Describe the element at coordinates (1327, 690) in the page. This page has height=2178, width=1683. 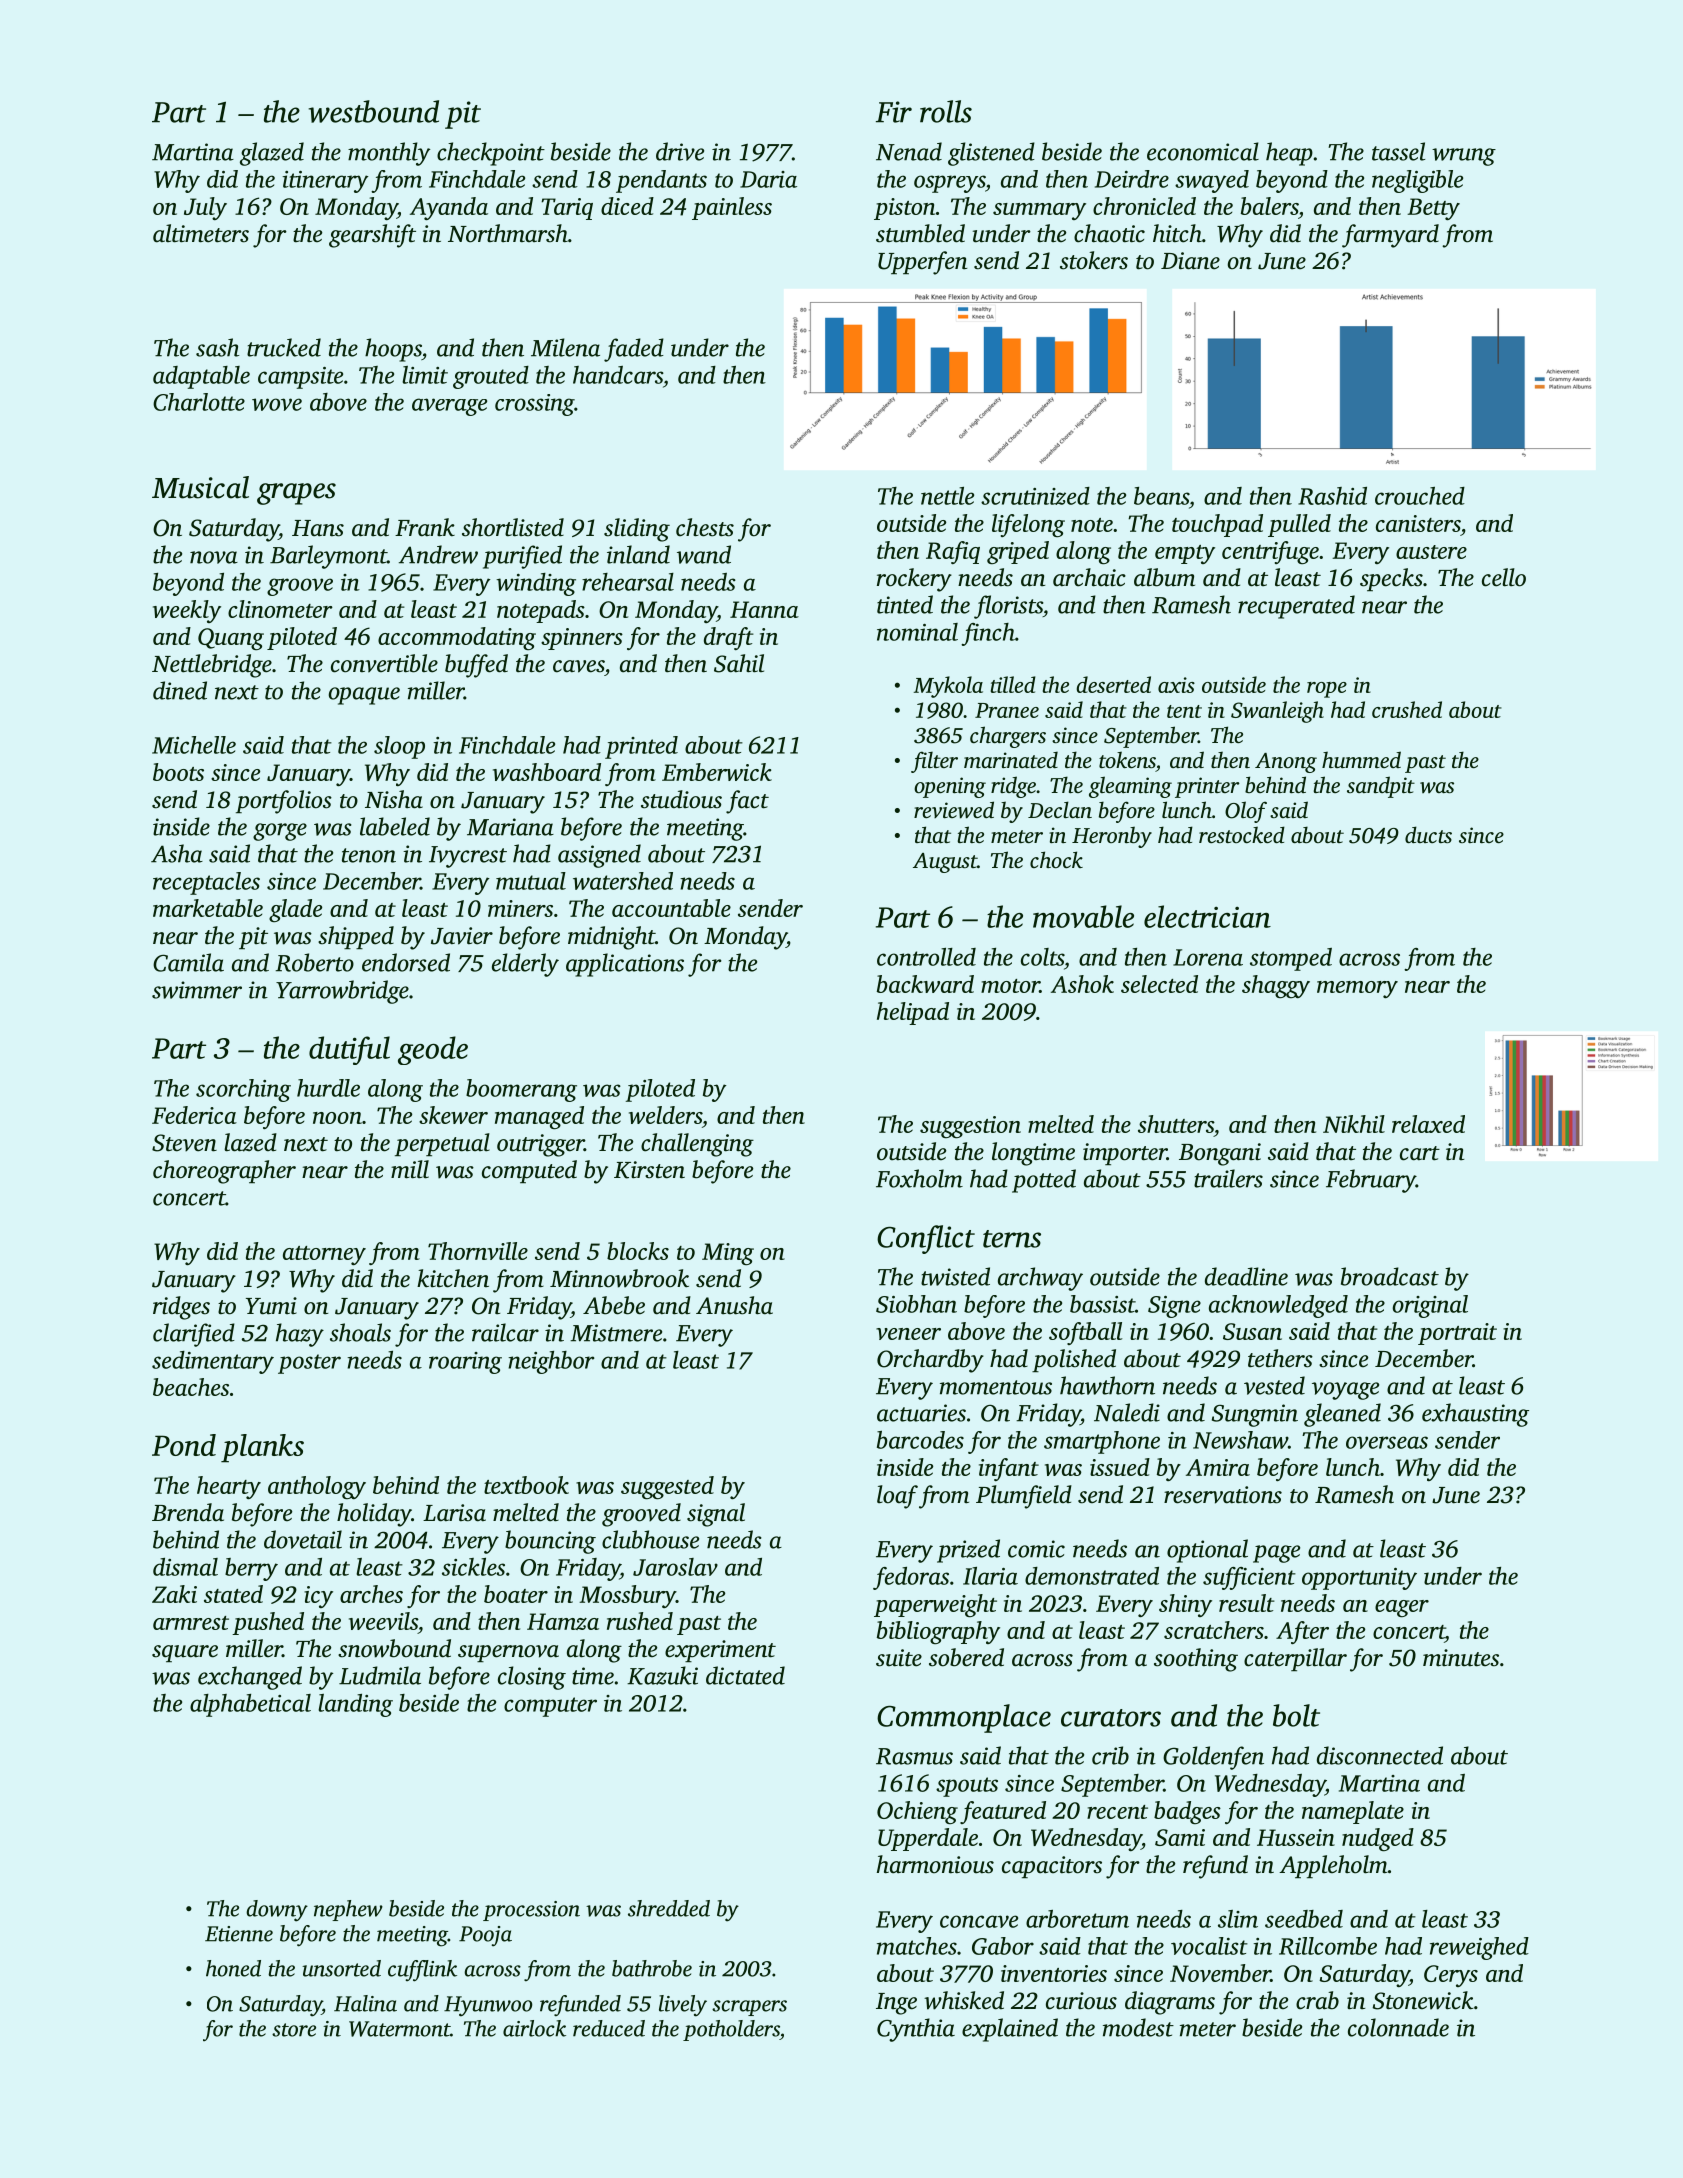
I see `rope` at that location.
